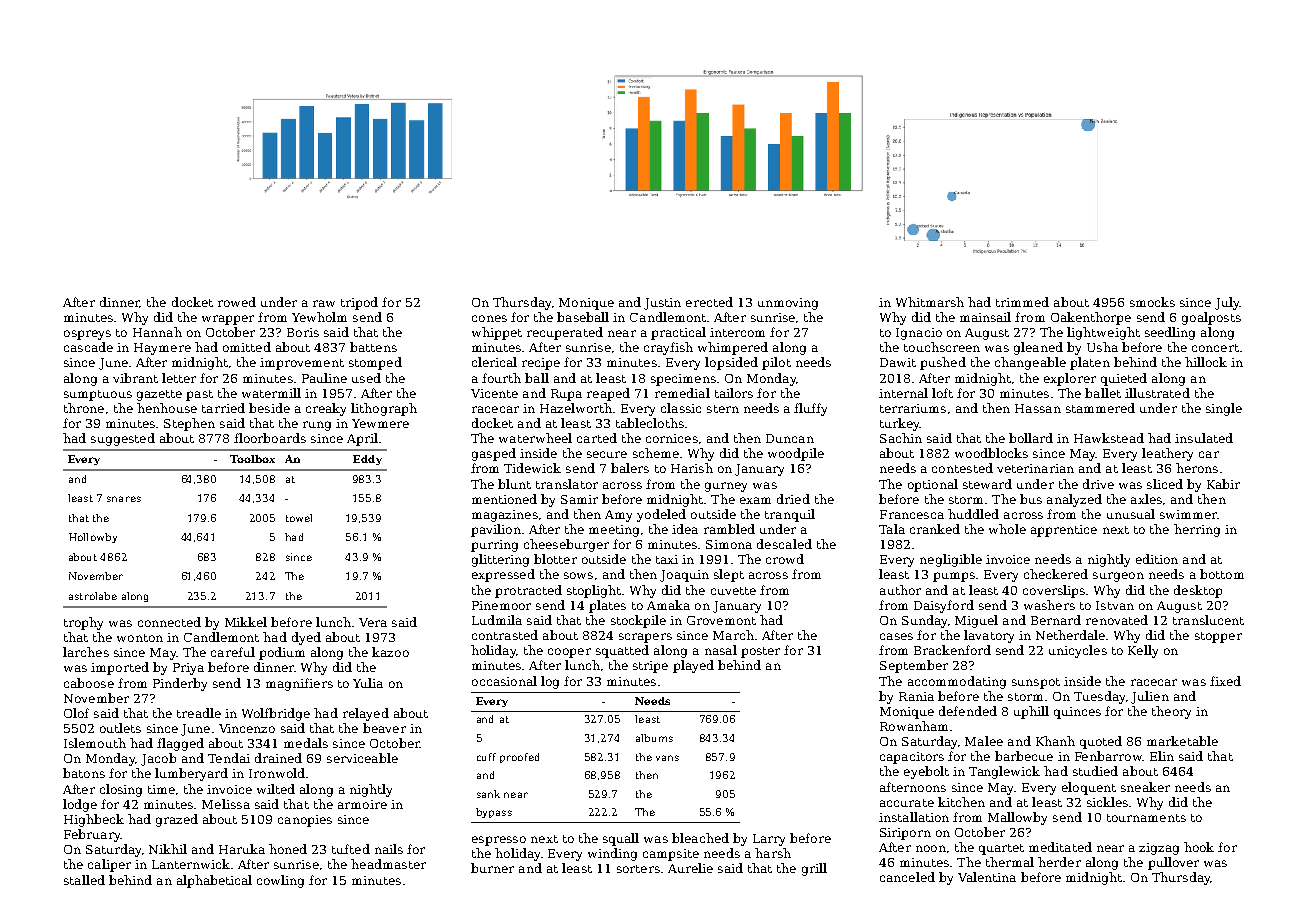 This screenshot has width=1308, height=924. Describe the element at coordinates (788, 304) in the screenshot. I see `unmoving` at that location.
